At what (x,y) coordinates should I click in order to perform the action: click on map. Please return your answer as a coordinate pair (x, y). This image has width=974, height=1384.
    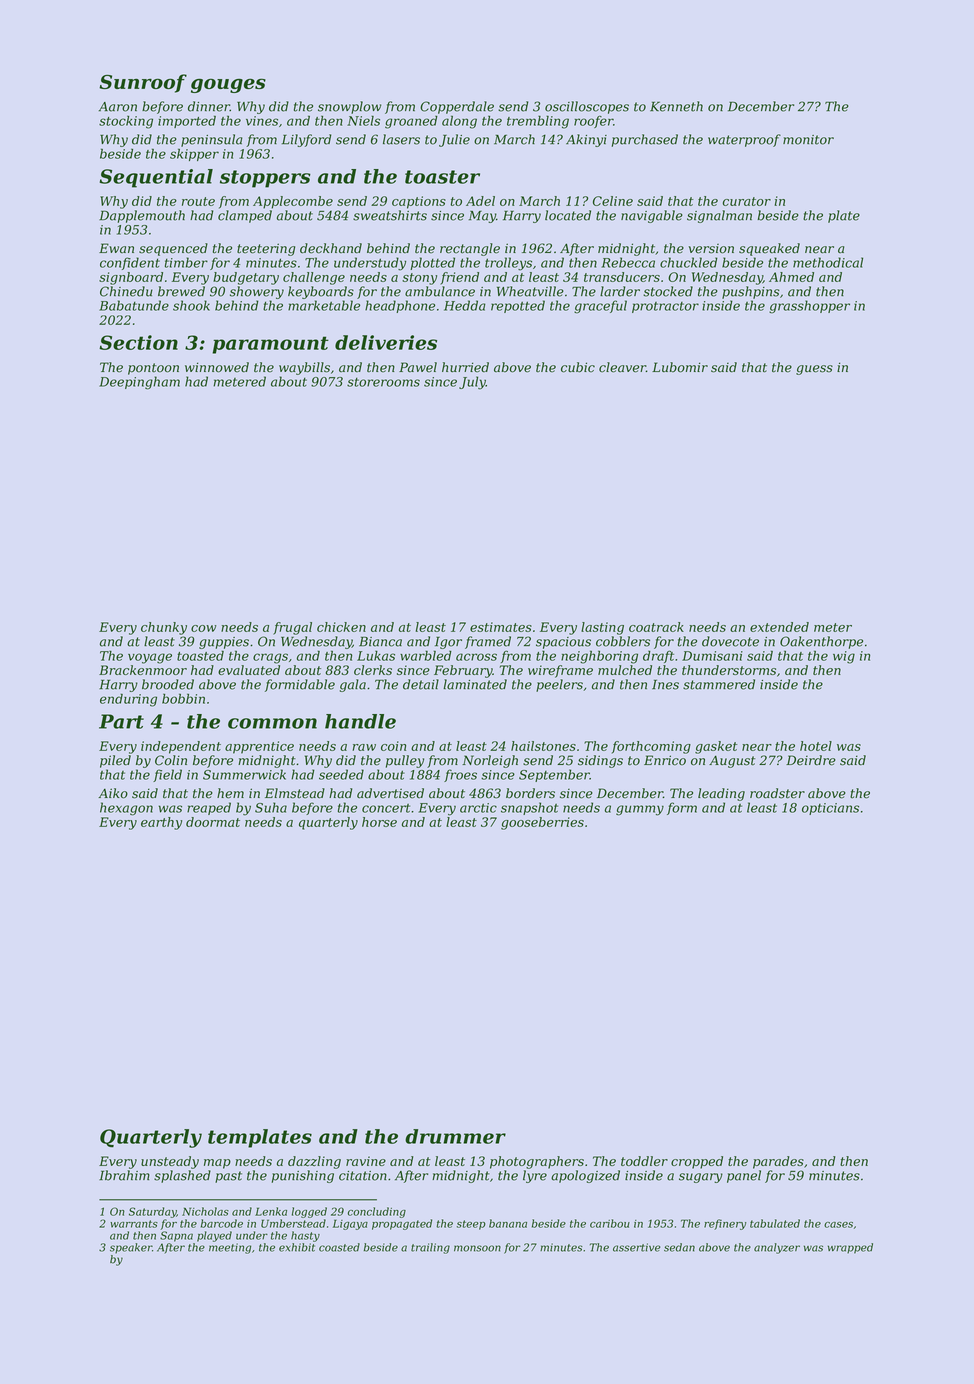
    Looking at the image, I should click on (217, 1164).
